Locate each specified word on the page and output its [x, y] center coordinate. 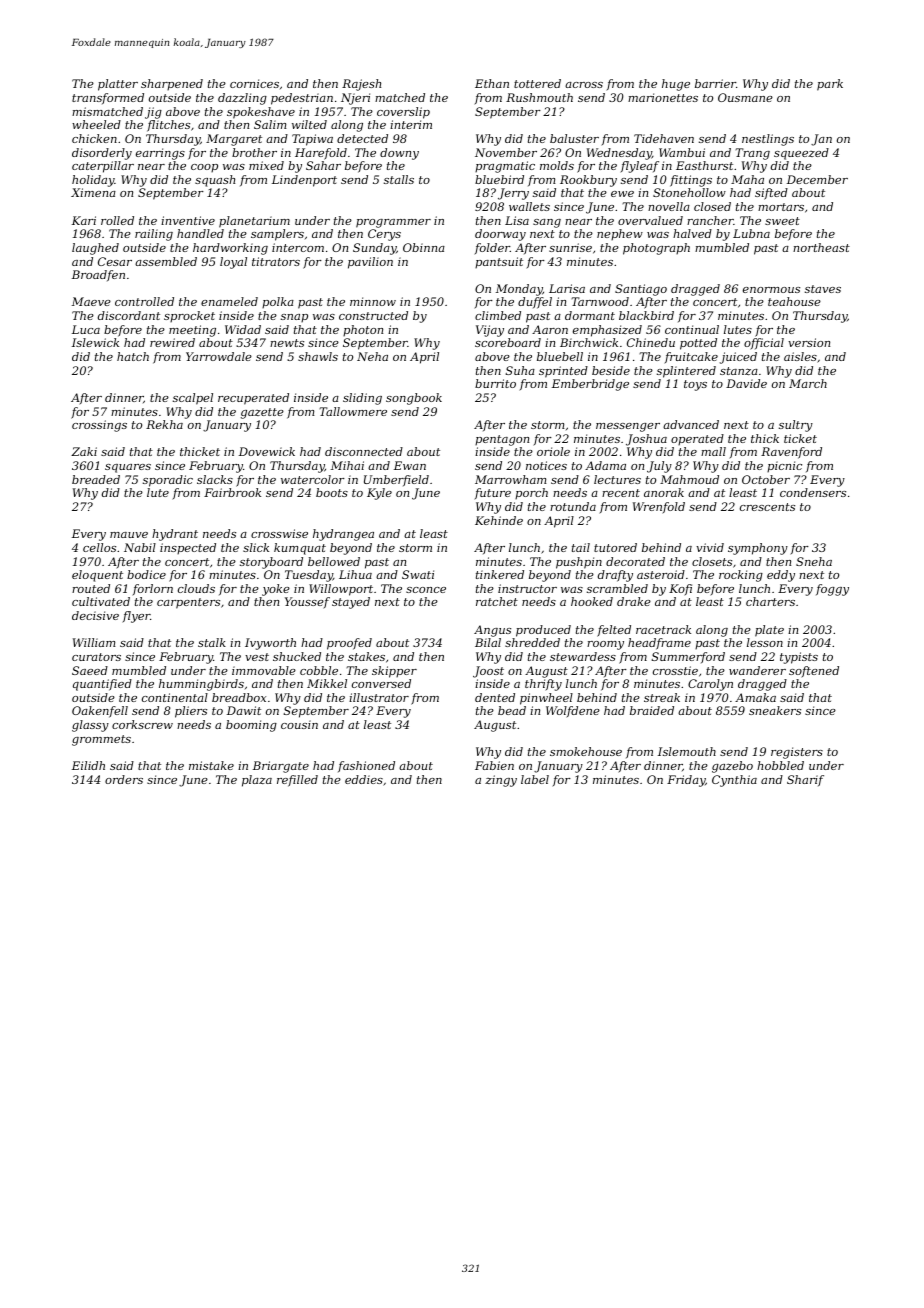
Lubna [751, 233]
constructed [373, 315]
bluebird [499, 179]
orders [124, 779]
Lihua [355, 574]
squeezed [801, 154]
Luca [86, 329]
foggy [832, 590]
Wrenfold [659, 508]
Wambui [682, 152]
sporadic [168, 481]
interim [411, 124]
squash [215, 181]
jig [153, 113]
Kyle [379, 494]
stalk [212, 642]
